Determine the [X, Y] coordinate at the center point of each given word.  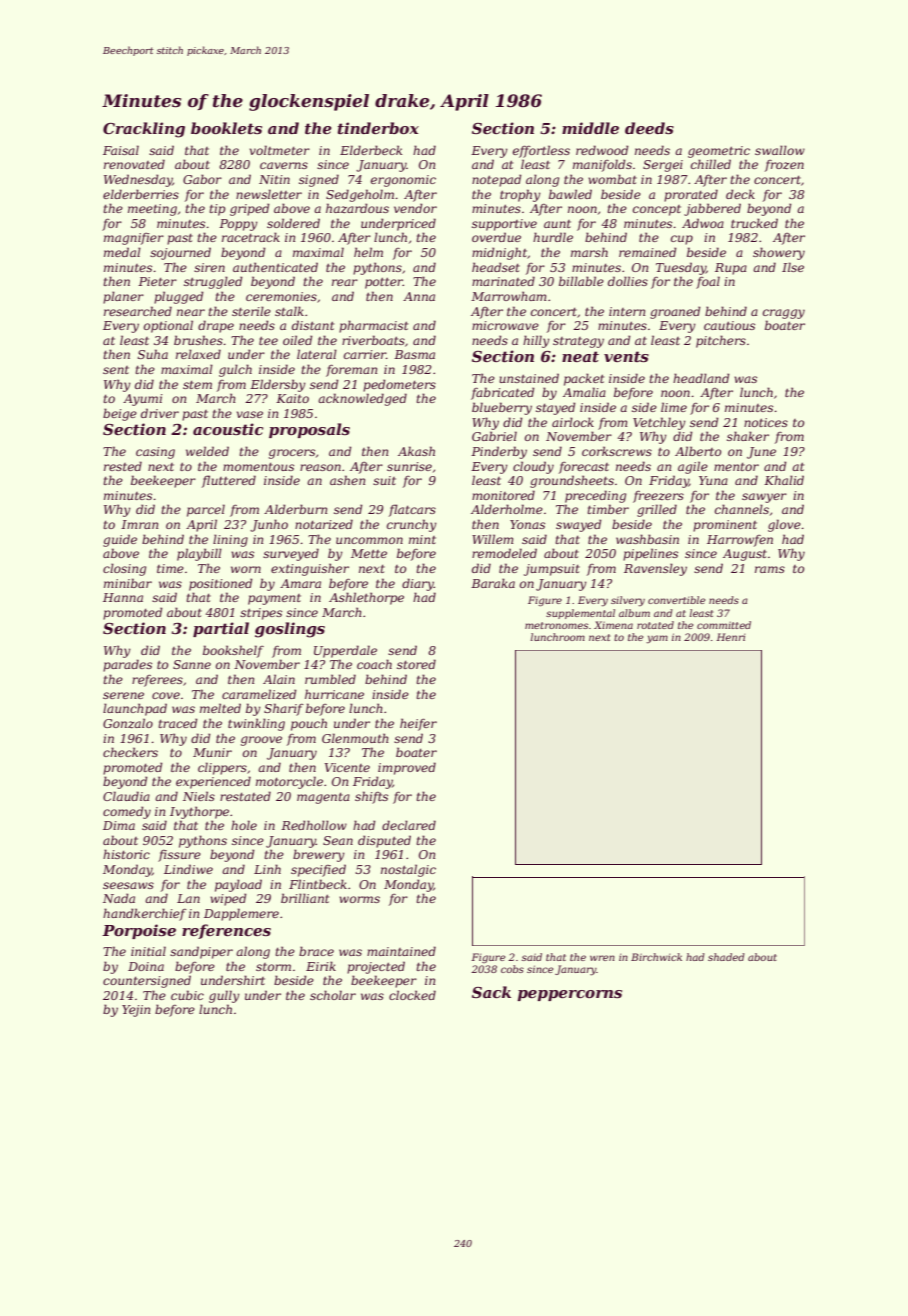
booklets [226, 128]
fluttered [229, 481]
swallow [780, 150]
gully [224, 996]
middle [590, 128]
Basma [414, 354]
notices [766, 422]
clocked [412, 995]
